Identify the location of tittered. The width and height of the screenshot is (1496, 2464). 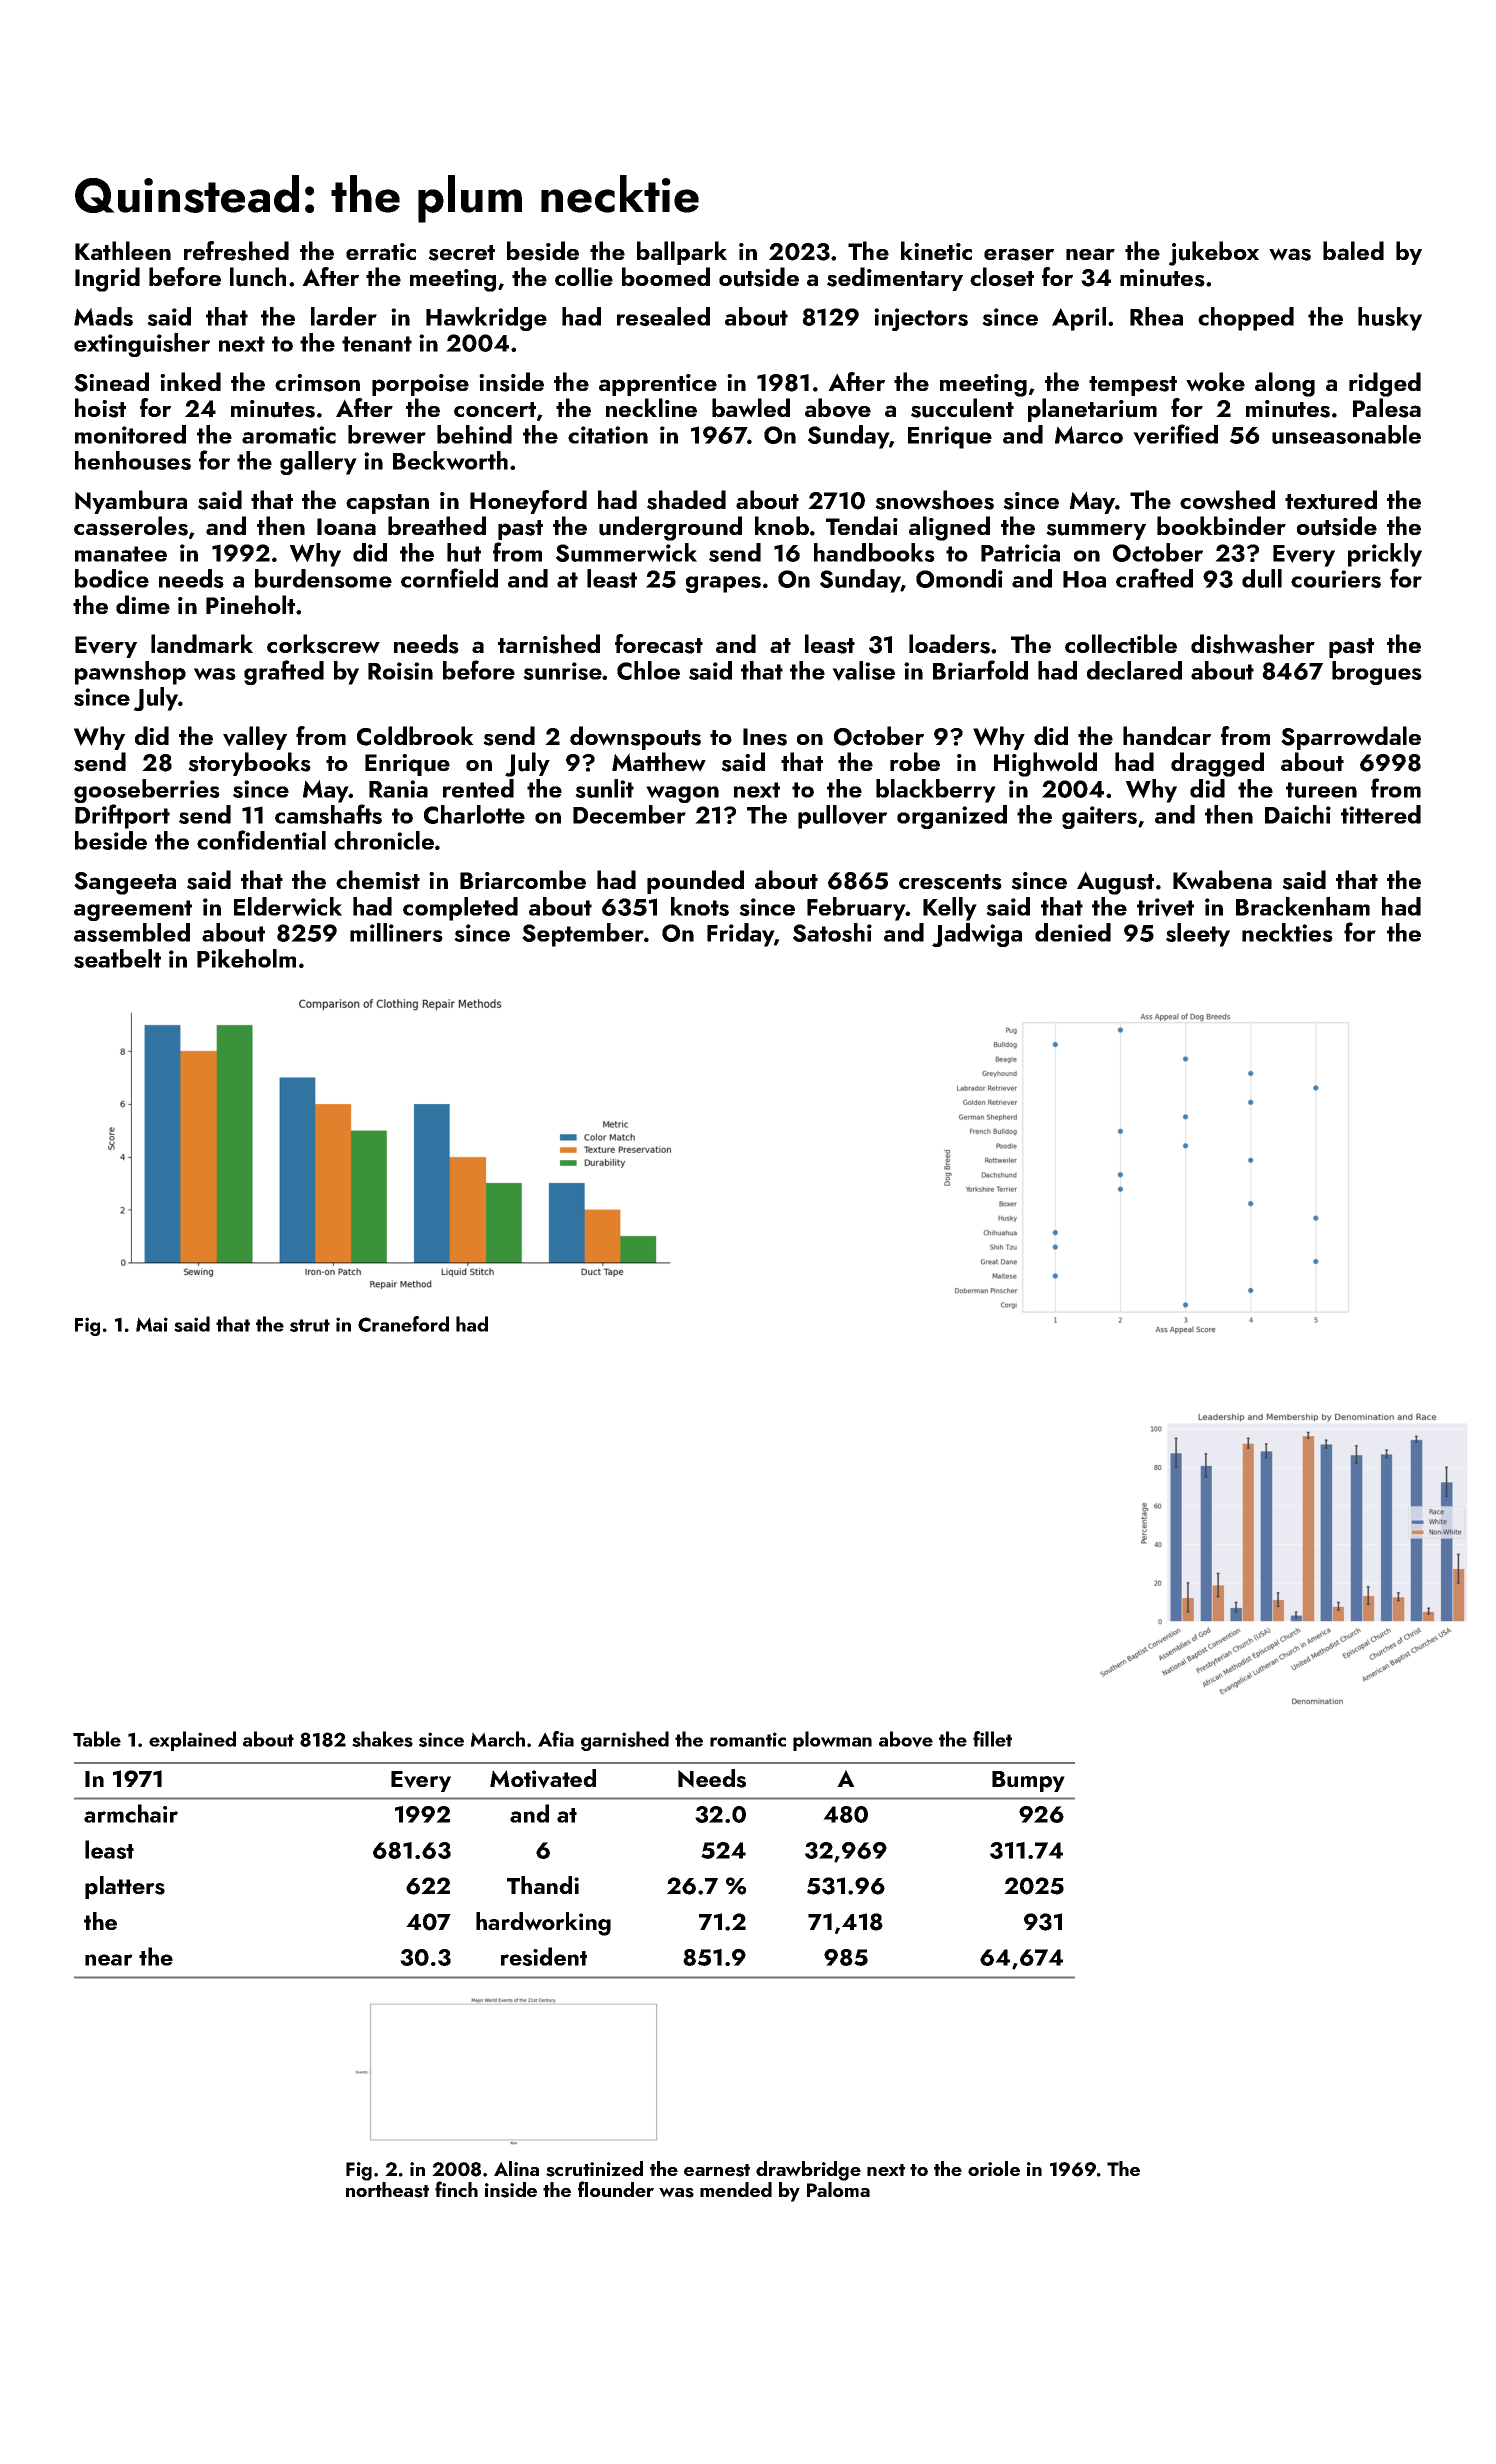
(1381, 814).
